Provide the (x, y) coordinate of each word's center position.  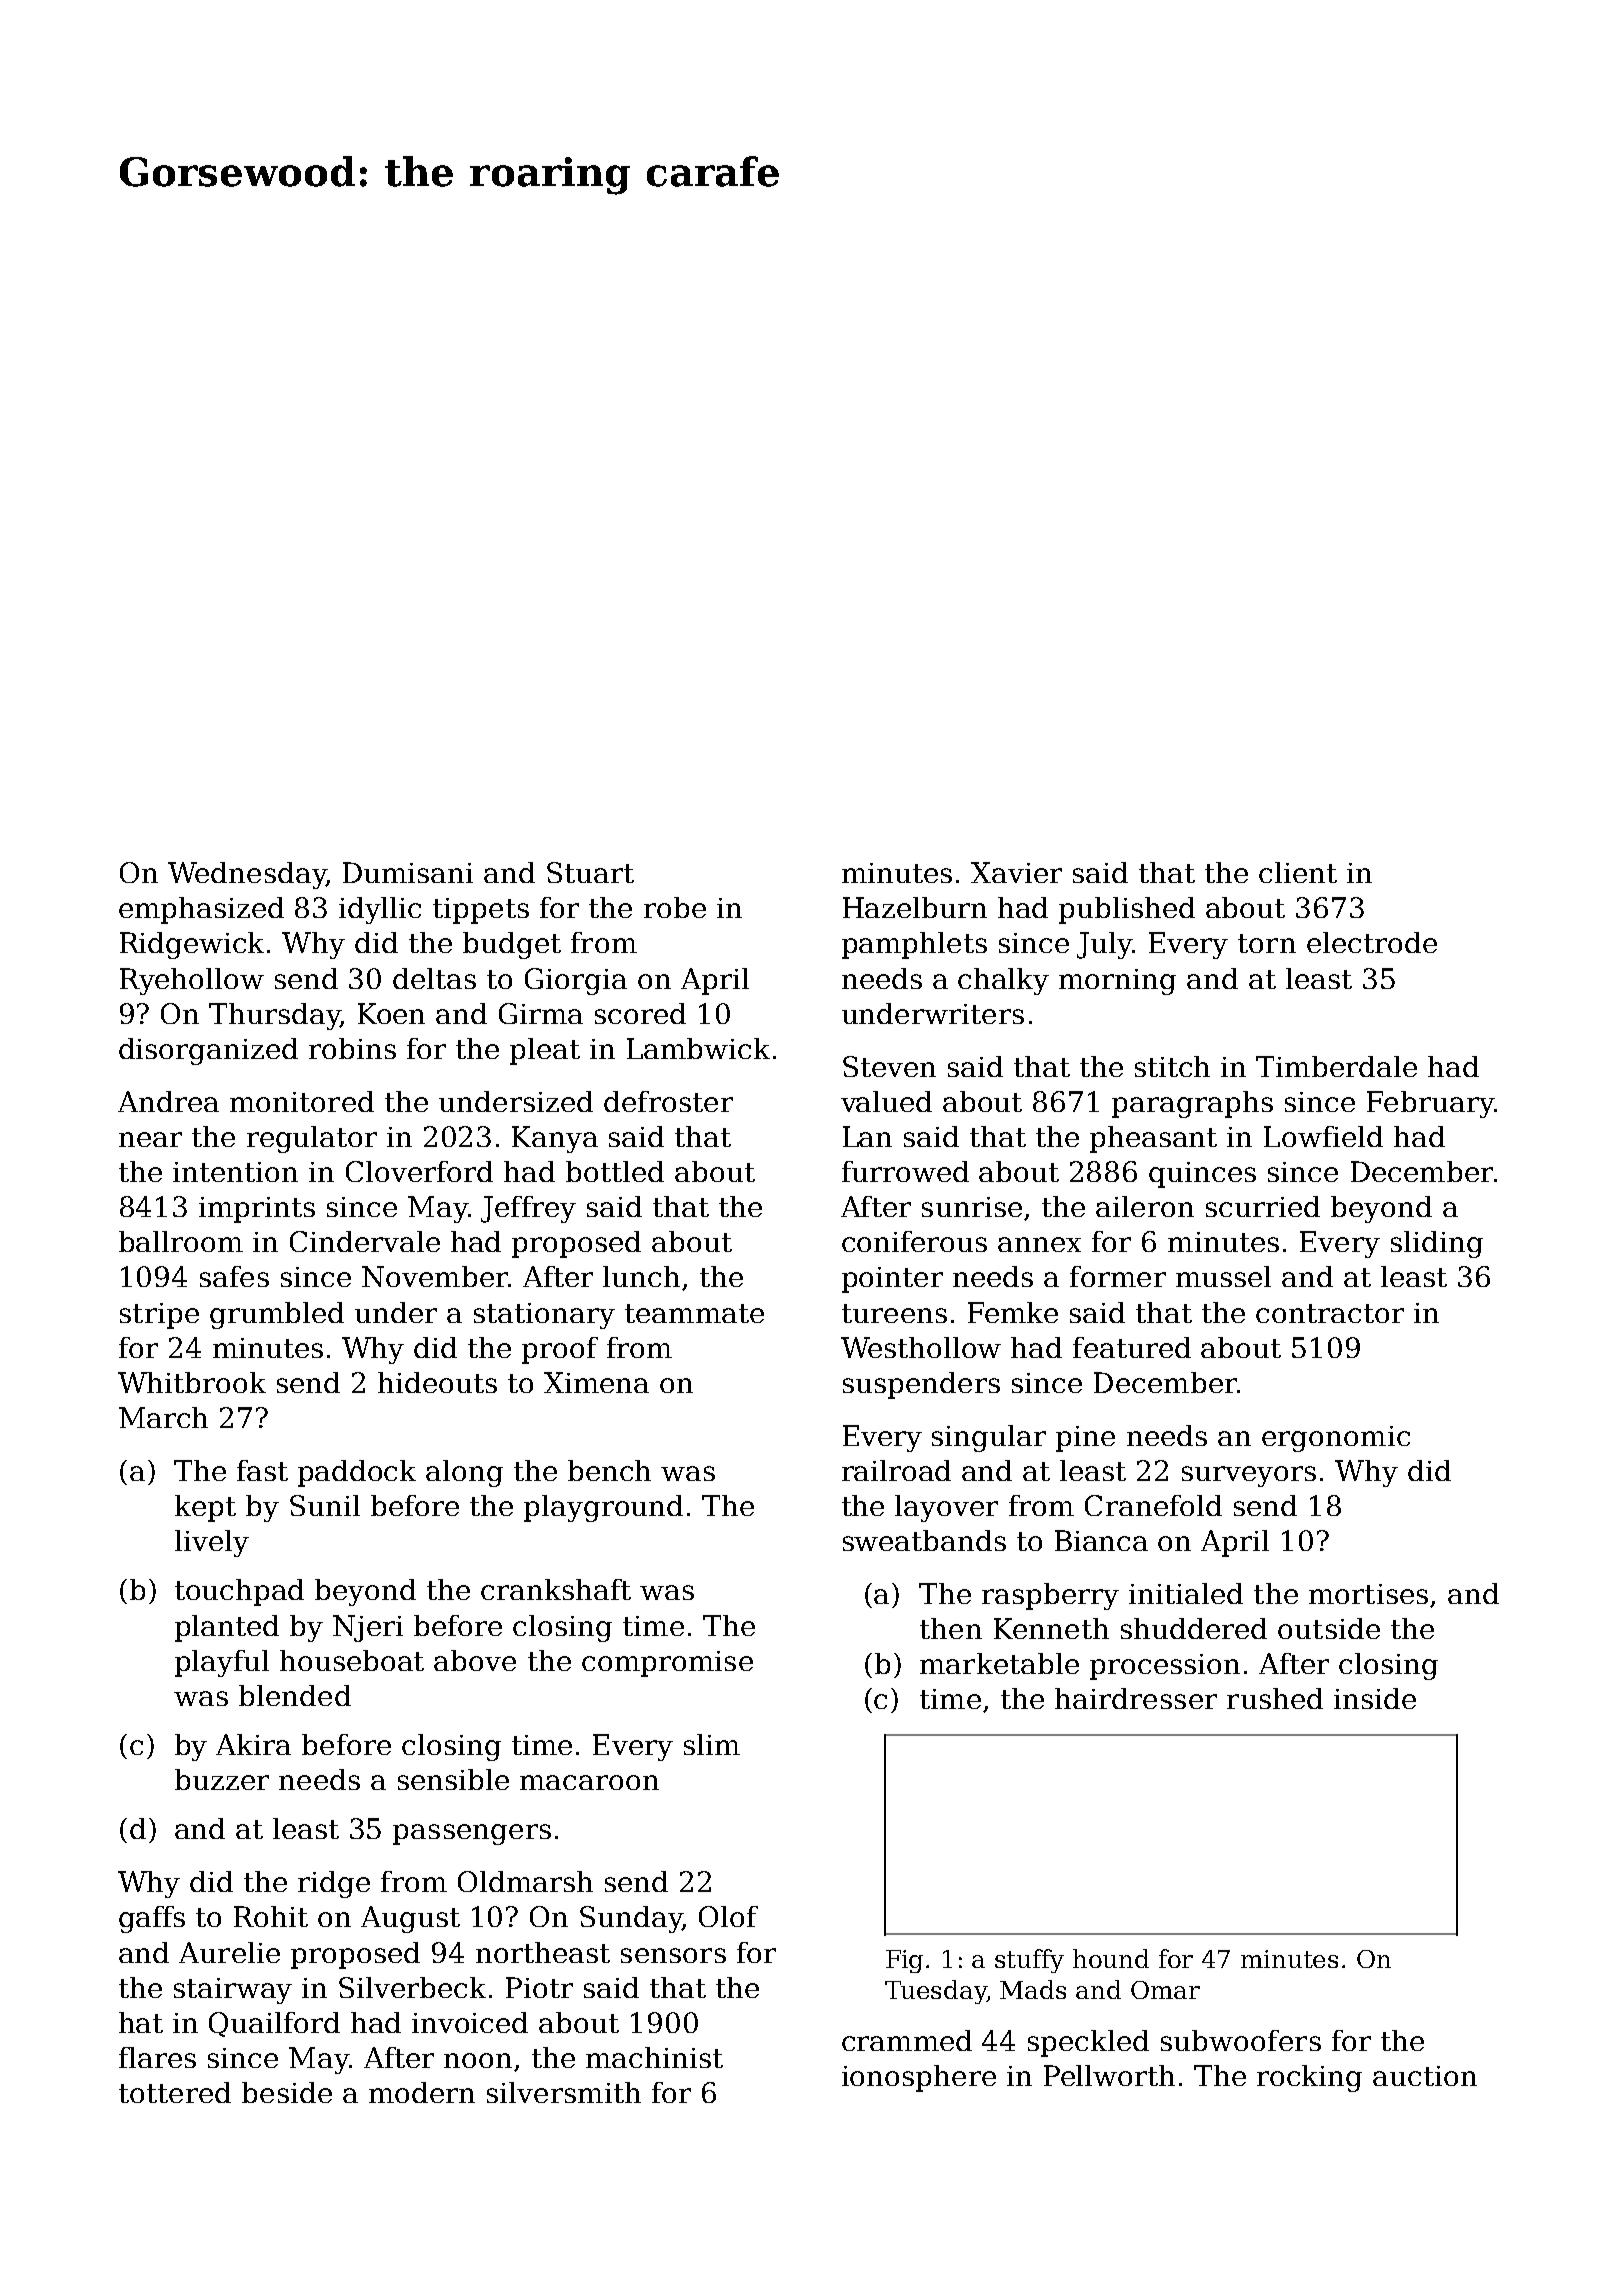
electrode (1372, 942)
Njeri (368, 1628)
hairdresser (1136, 1698)
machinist (654, 2057)
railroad (896, 1470)
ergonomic (1336, 1439)
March (163, 1417)
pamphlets (914, 945)
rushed (1275, 1698)
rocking (1309, 2078)
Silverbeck (412, 1987)
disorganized (208, 1051)
